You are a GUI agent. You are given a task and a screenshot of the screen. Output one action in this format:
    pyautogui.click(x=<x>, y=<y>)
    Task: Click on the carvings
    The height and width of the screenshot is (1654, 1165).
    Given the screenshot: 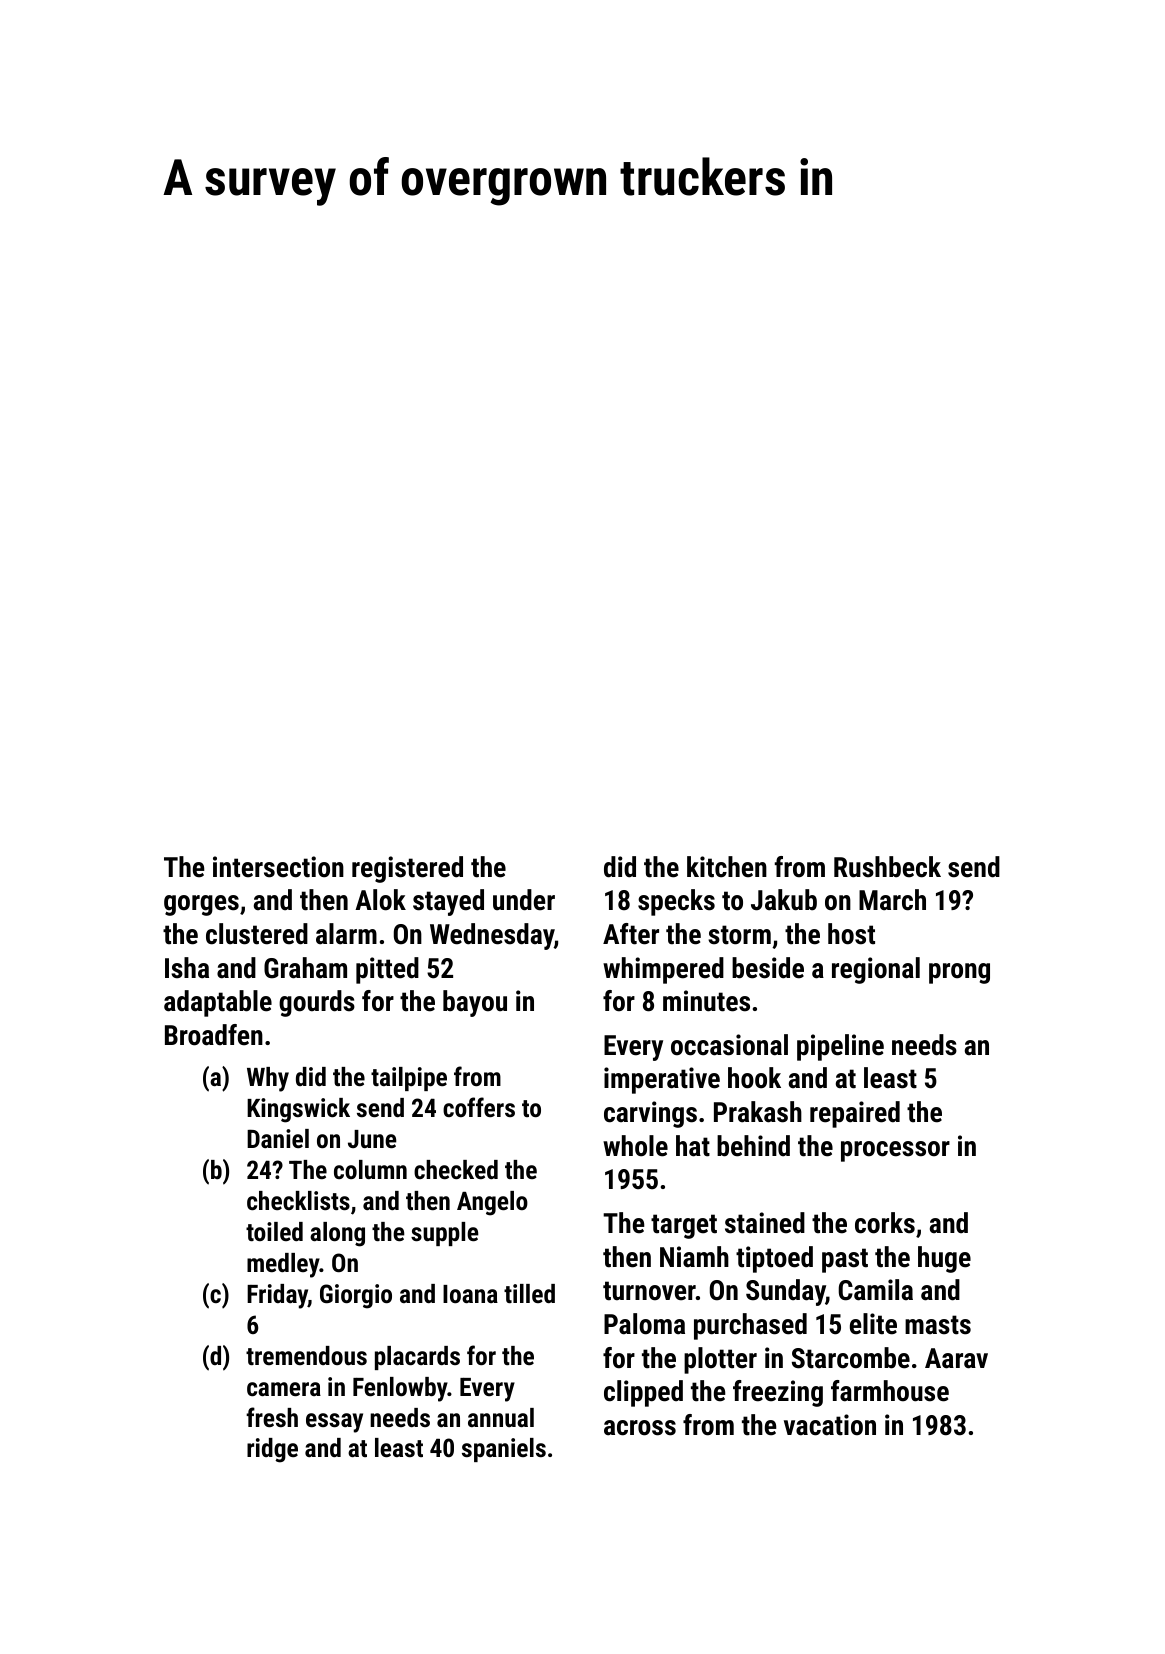 What is the action you would take?
    pyautogui.click(x=650, y=1114)
